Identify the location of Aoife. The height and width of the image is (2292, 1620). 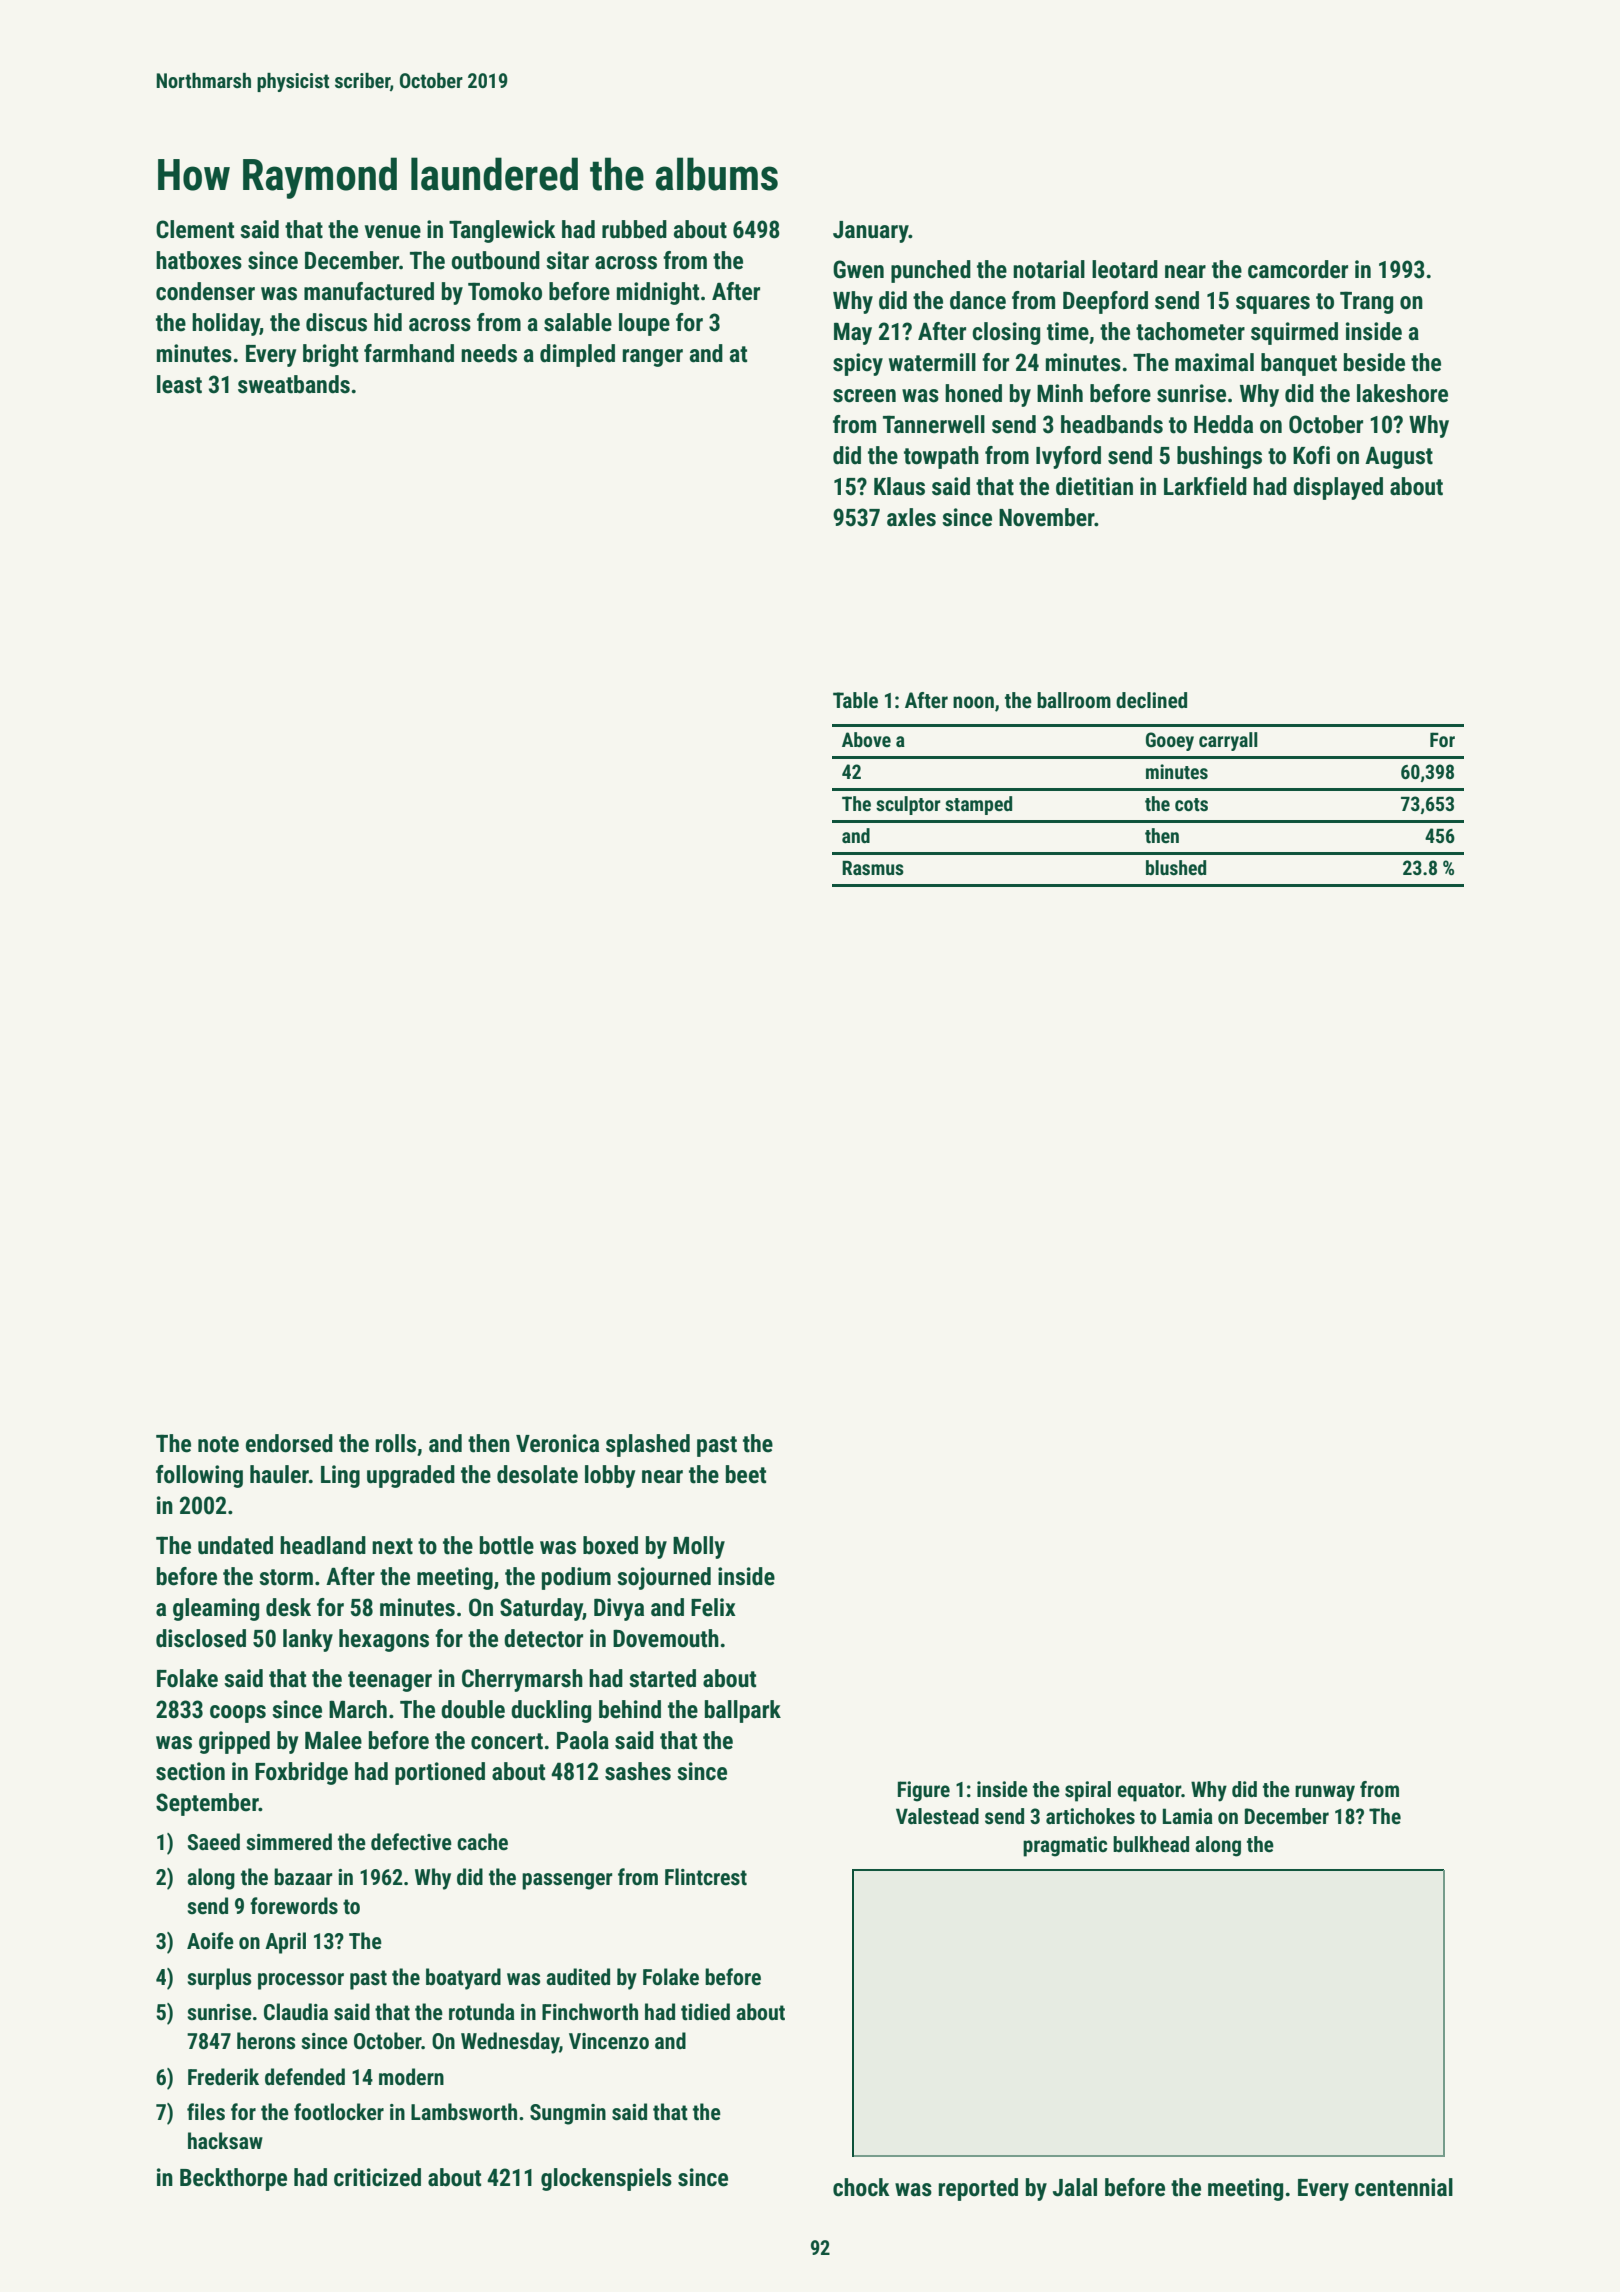
(210, 1941).
